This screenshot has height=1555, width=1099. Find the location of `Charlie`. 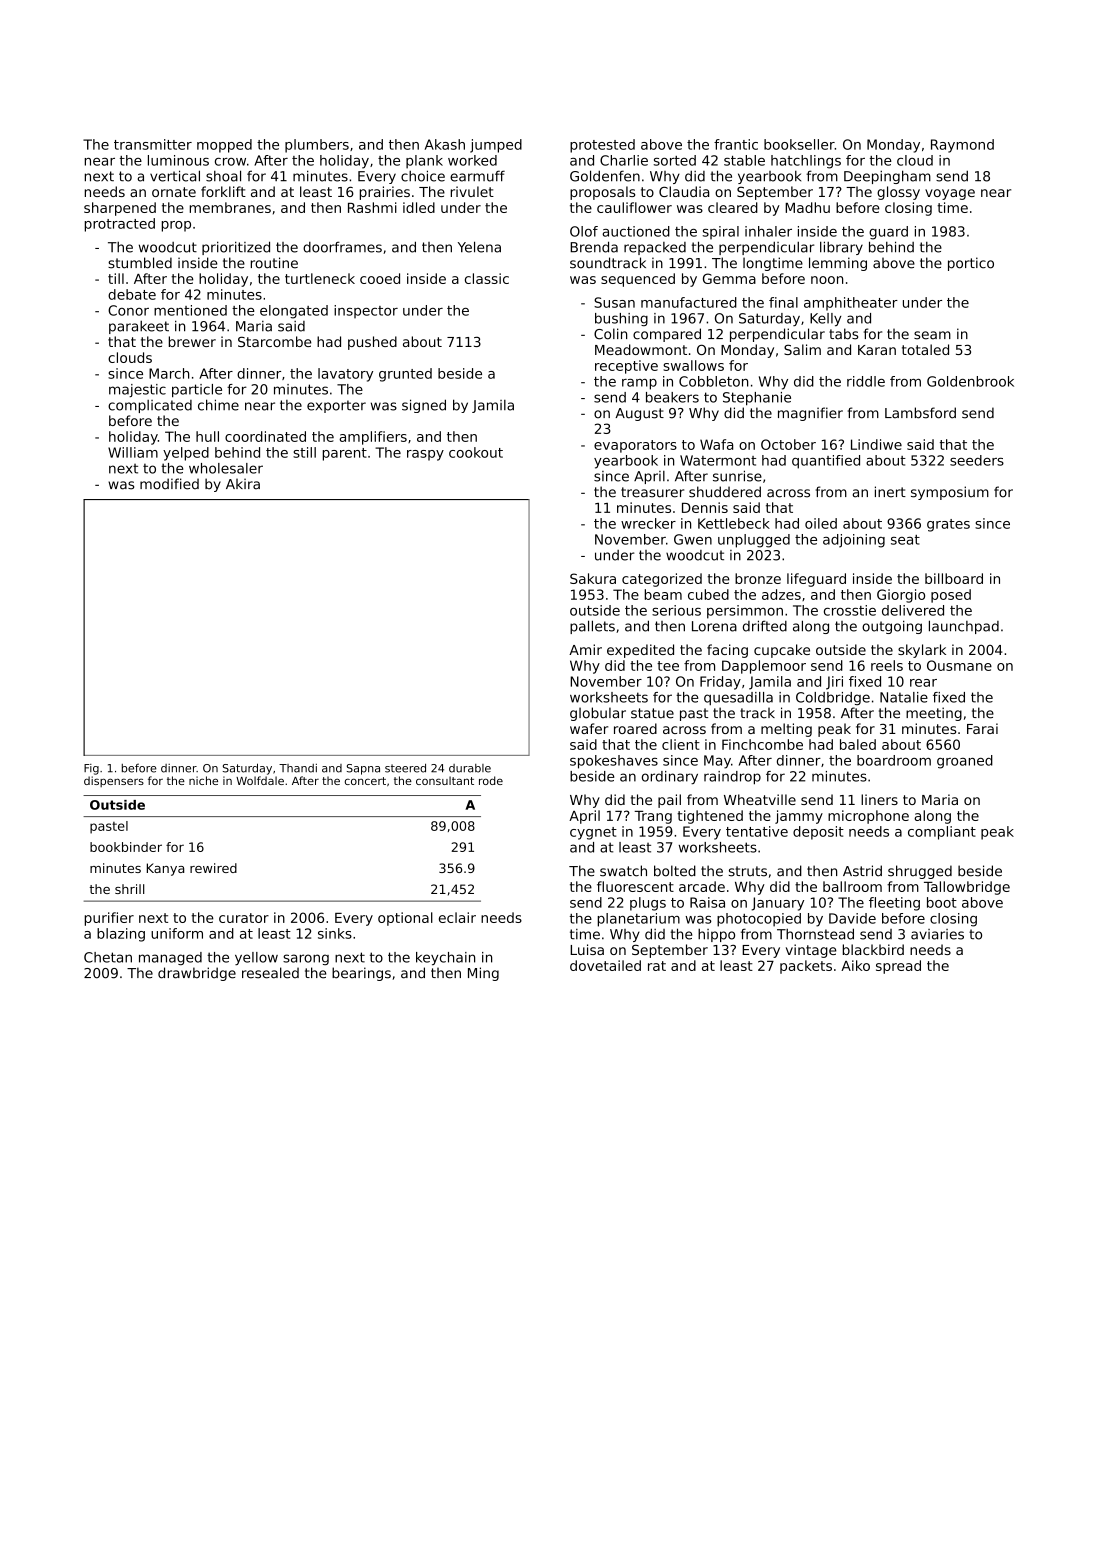

Charlie is located at coordinates (624, 160).
